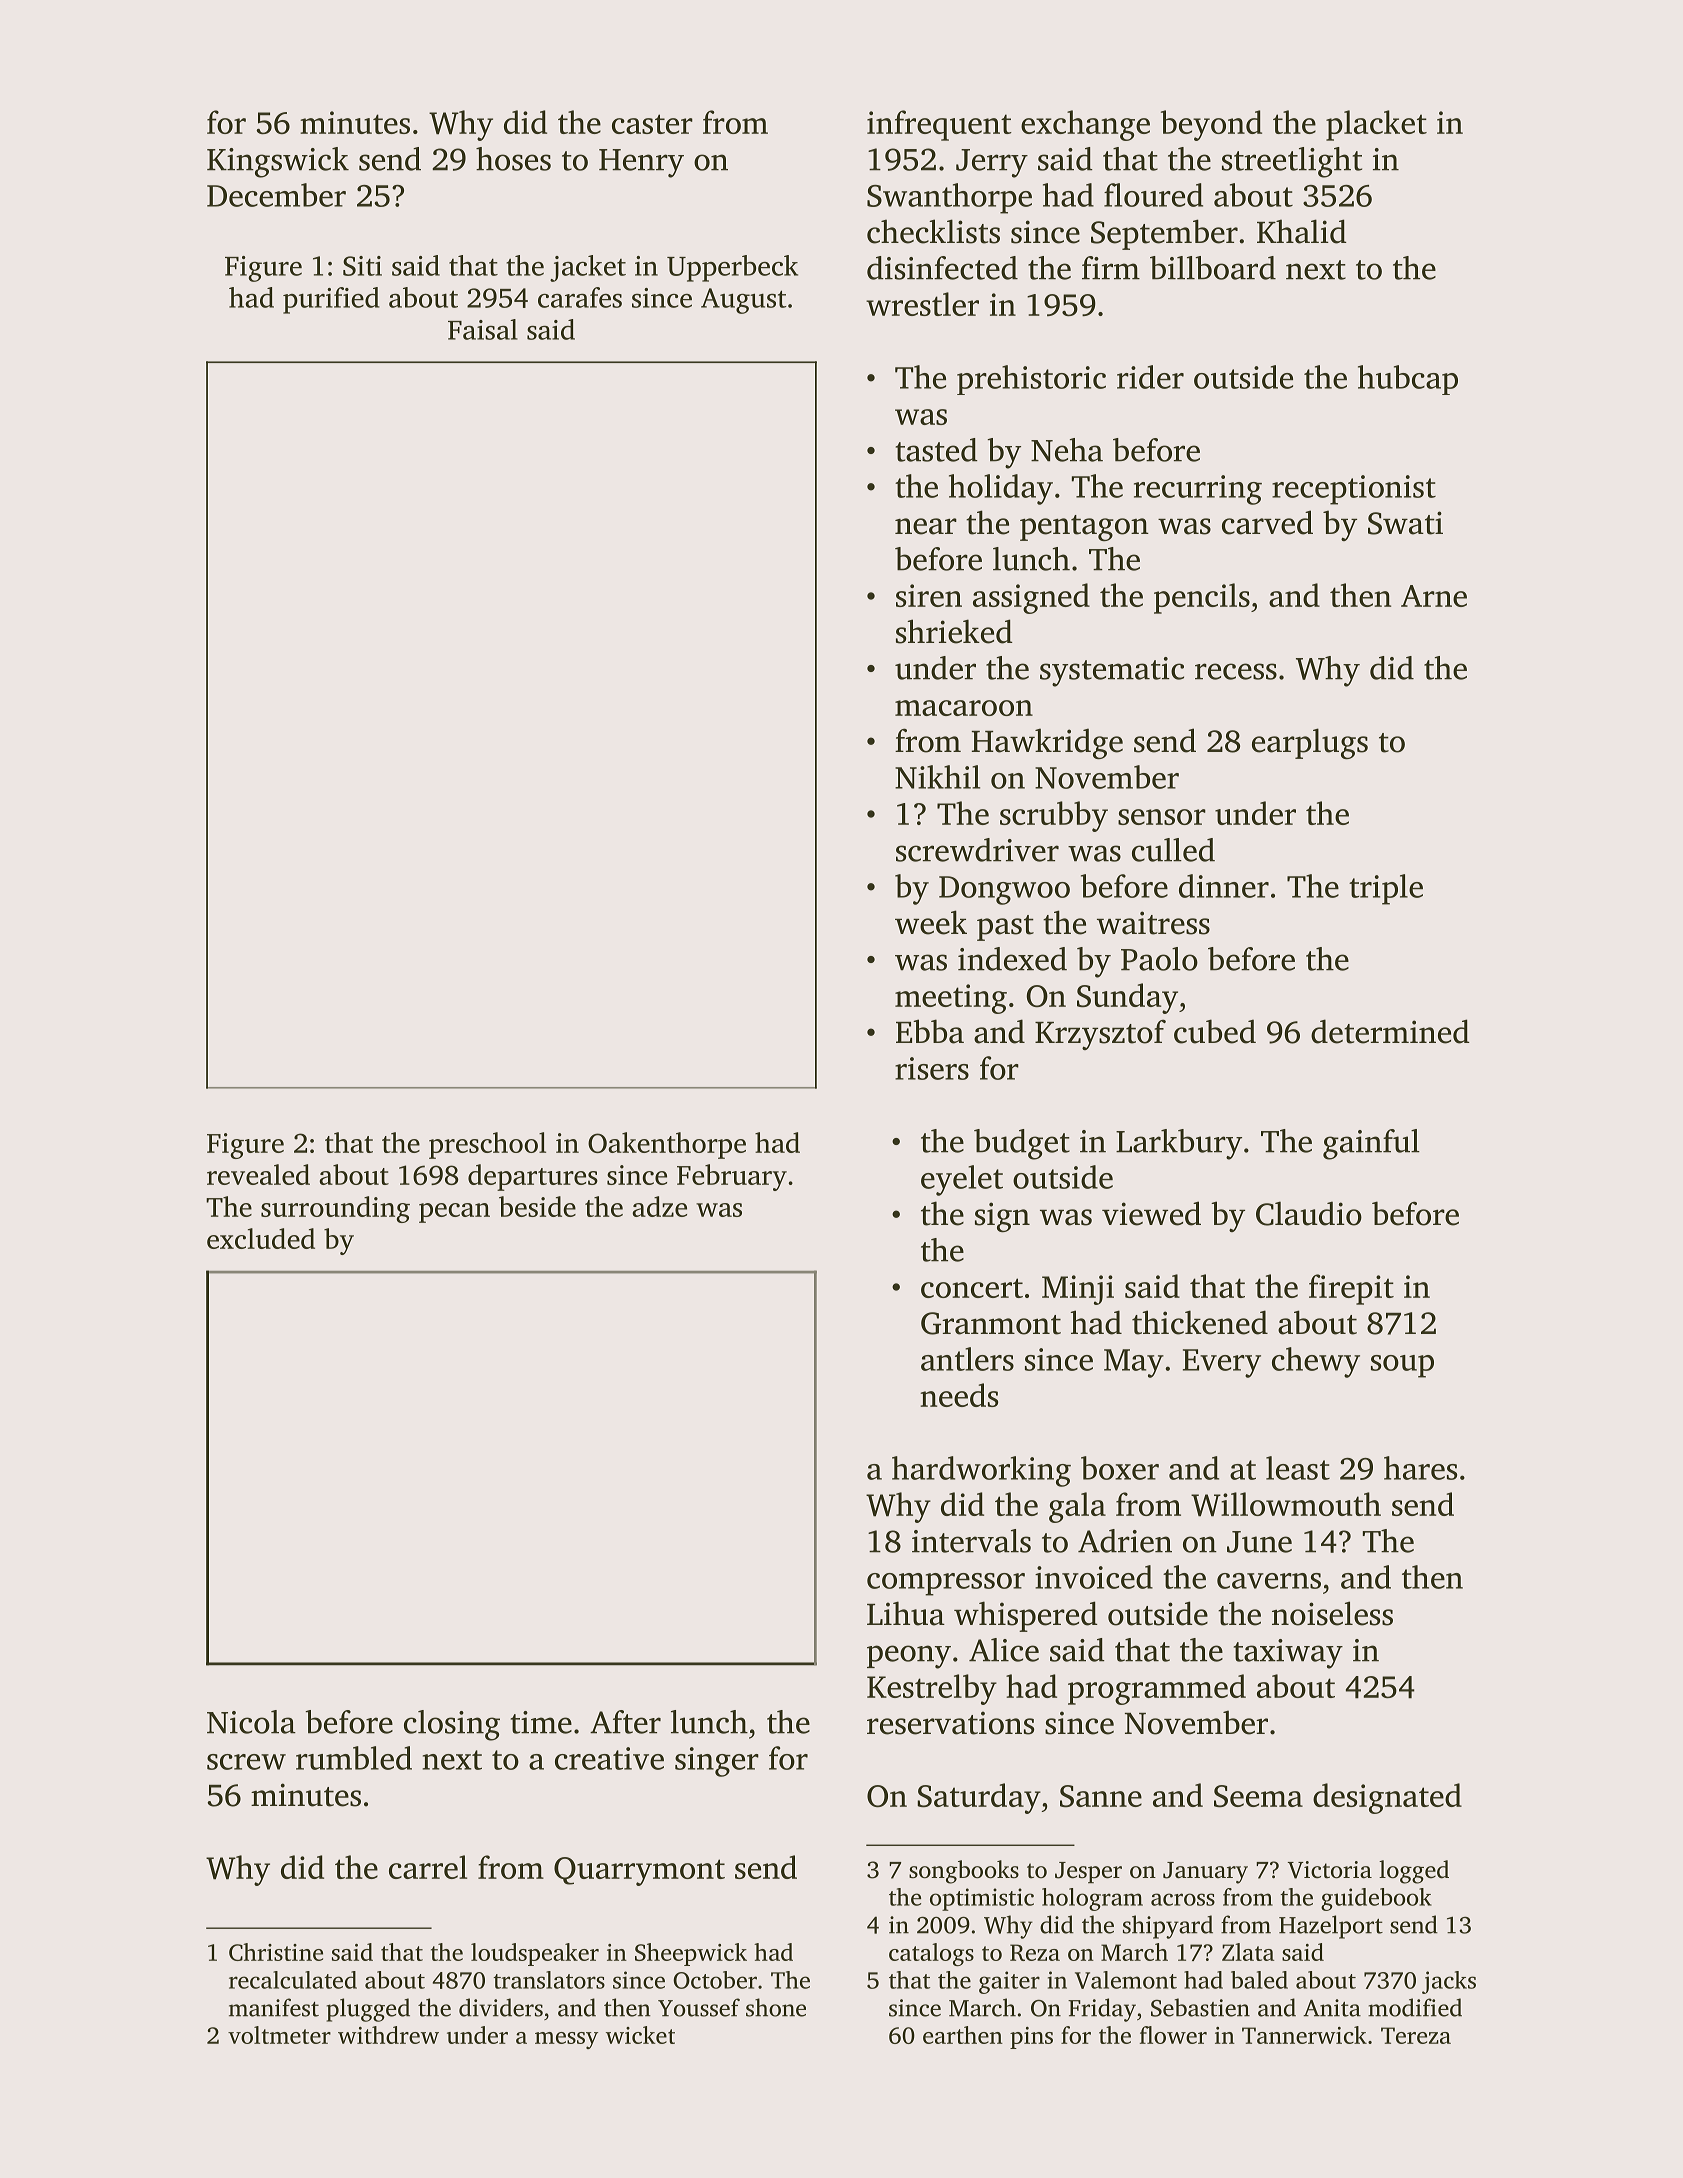  Describe the element at coordinates (1408, 380) in the screenshot. I see `hubcap` at that location.
